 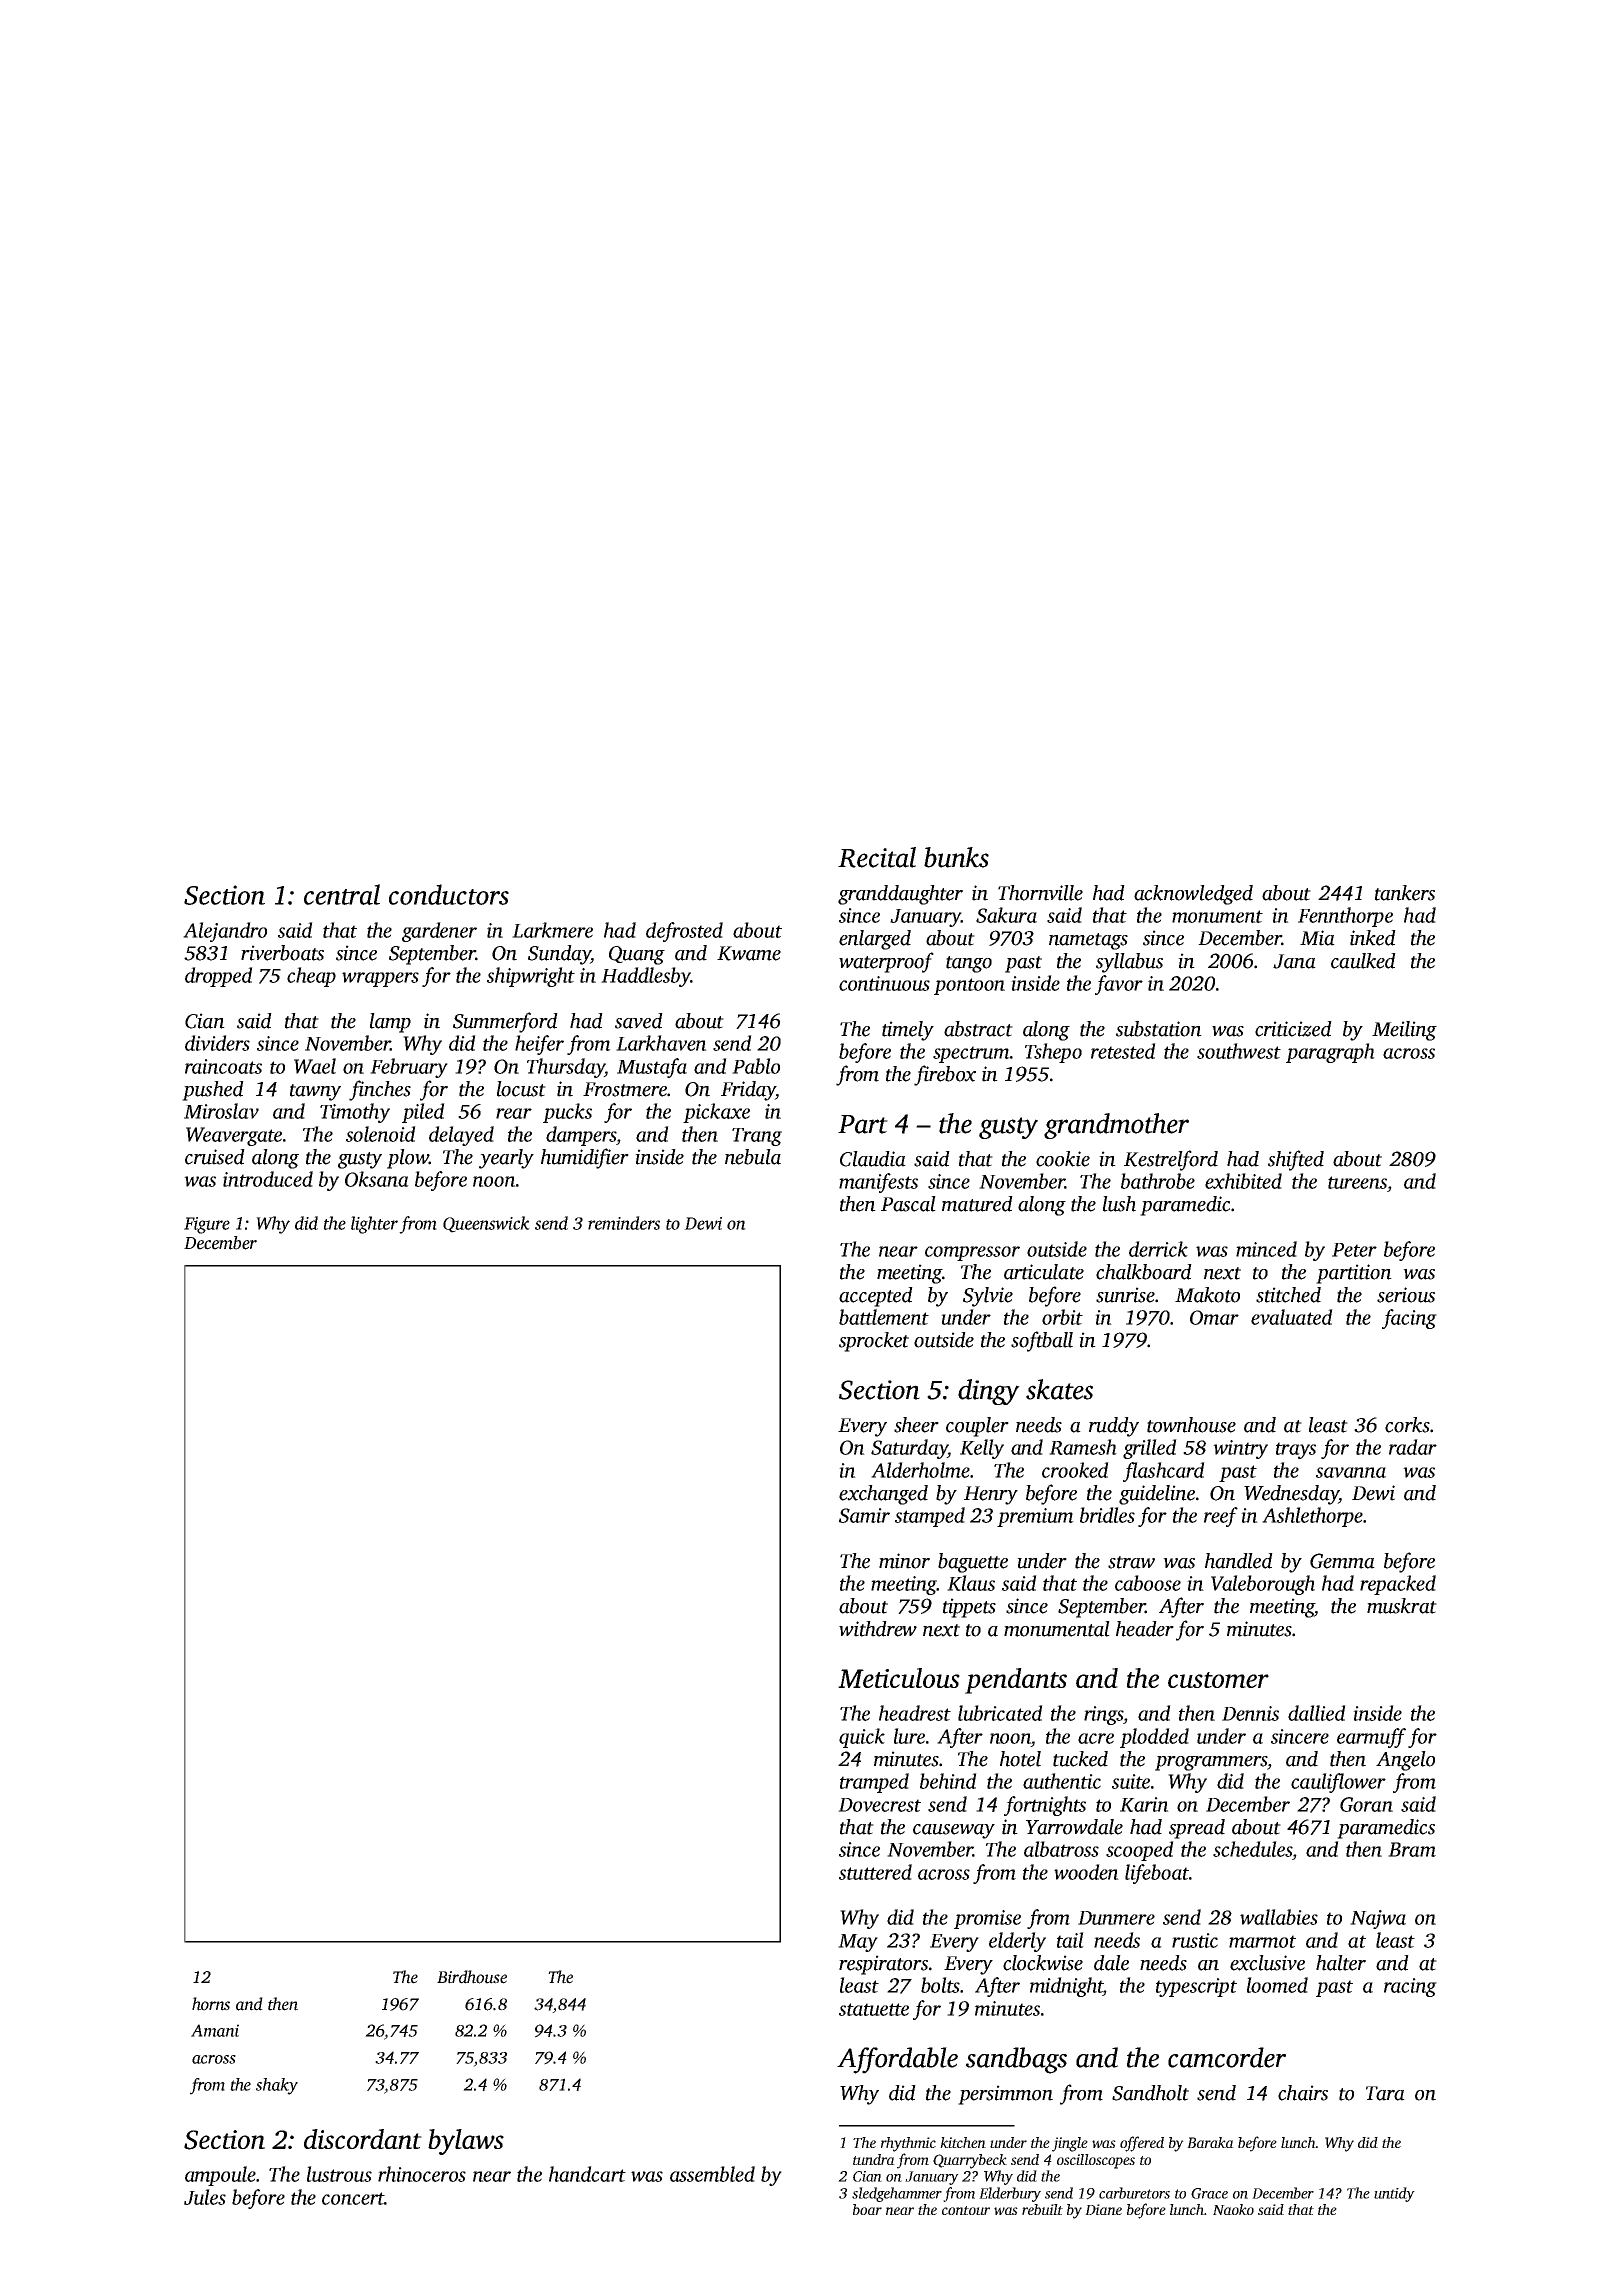 What do you see at coordinates (207, 1225) in the screenshot?
I see `Figure` at bounding box center [207, 1225].
